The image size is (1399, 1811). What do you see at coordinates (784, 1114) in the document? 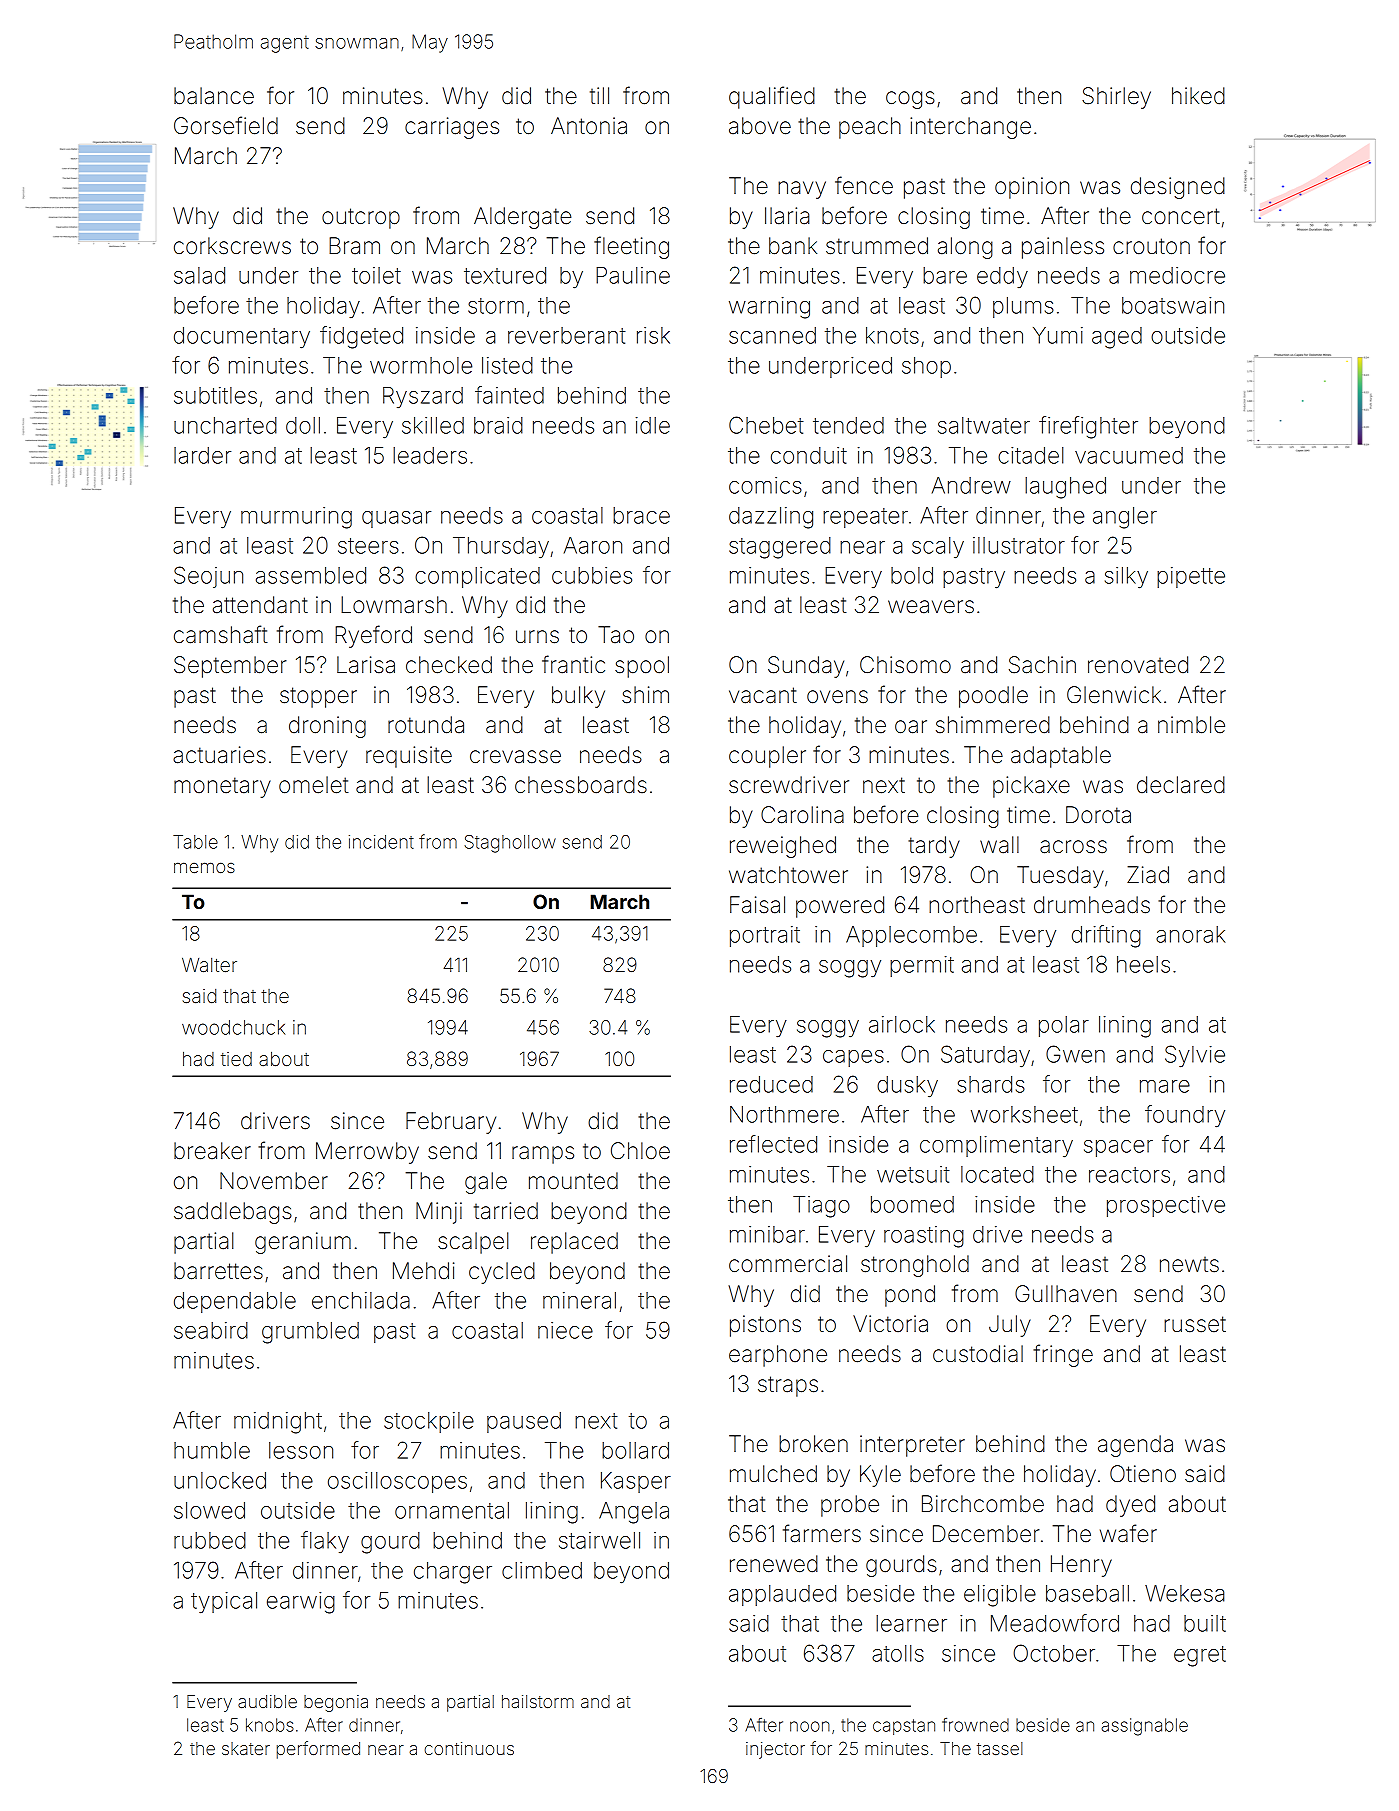
I see `Northmere` at bounding box center [784, 1114].
